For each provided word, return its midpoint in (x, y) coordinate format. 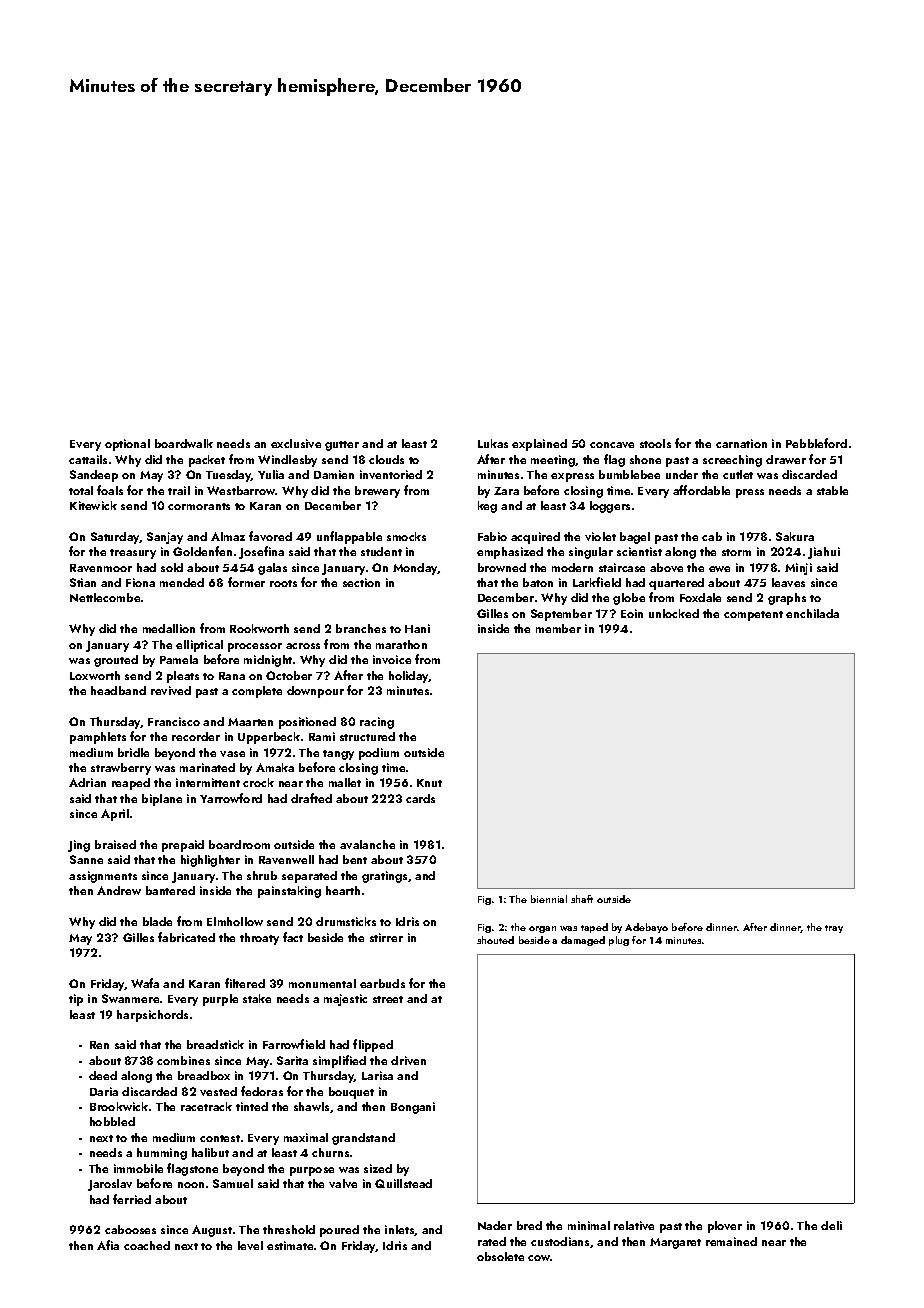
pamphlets (98, 738)
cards (420, 798)
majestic (345, 1000)
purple (220, 1000)
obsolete (500, 1256)
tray (834, 929)
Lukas (493, 443)
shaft (582, 899)
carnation (741, 443)
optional (127, 445)
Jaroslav (110, 1185)
